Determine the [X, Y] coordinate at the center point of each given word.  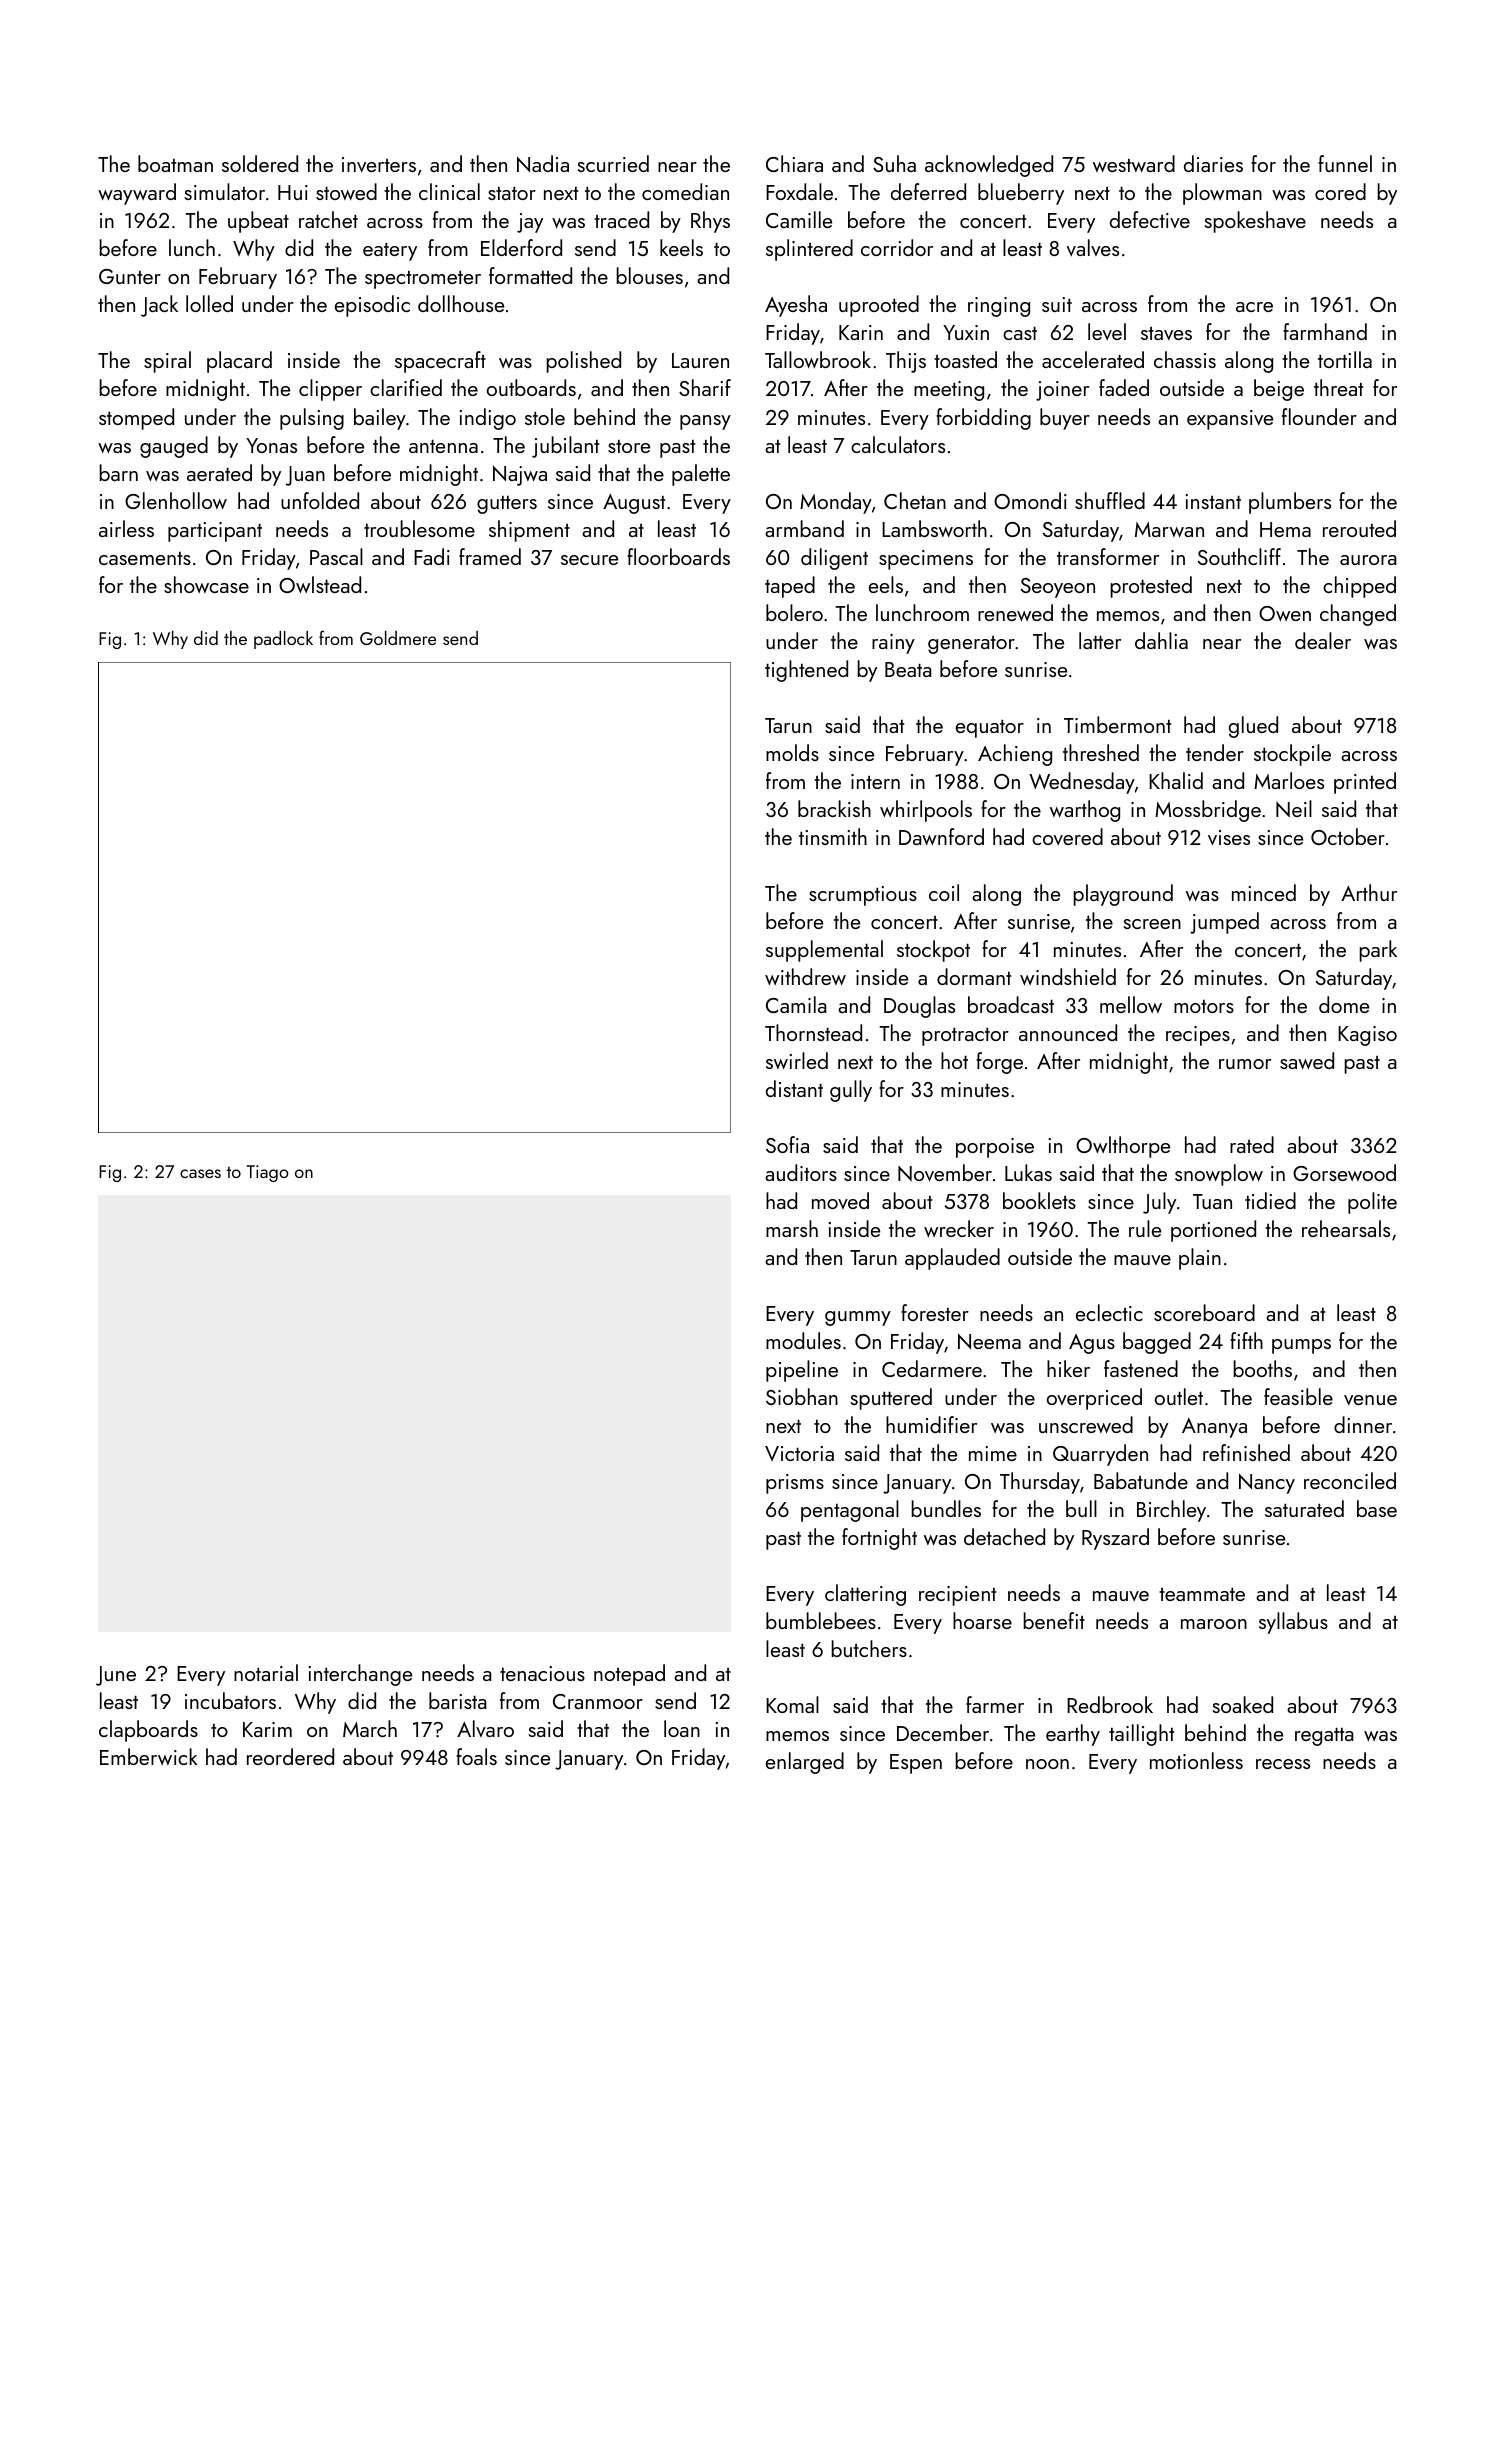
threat [1338, 387]
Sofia [787, 1144]
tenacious [542, 1673]
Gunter [130, 276]
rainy [893, 644]
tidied [1270, 1200]
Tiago [268, 1173]
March [370, 1728]
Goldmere [398, 638]
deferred [928, 191]
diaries [1213, 163]
